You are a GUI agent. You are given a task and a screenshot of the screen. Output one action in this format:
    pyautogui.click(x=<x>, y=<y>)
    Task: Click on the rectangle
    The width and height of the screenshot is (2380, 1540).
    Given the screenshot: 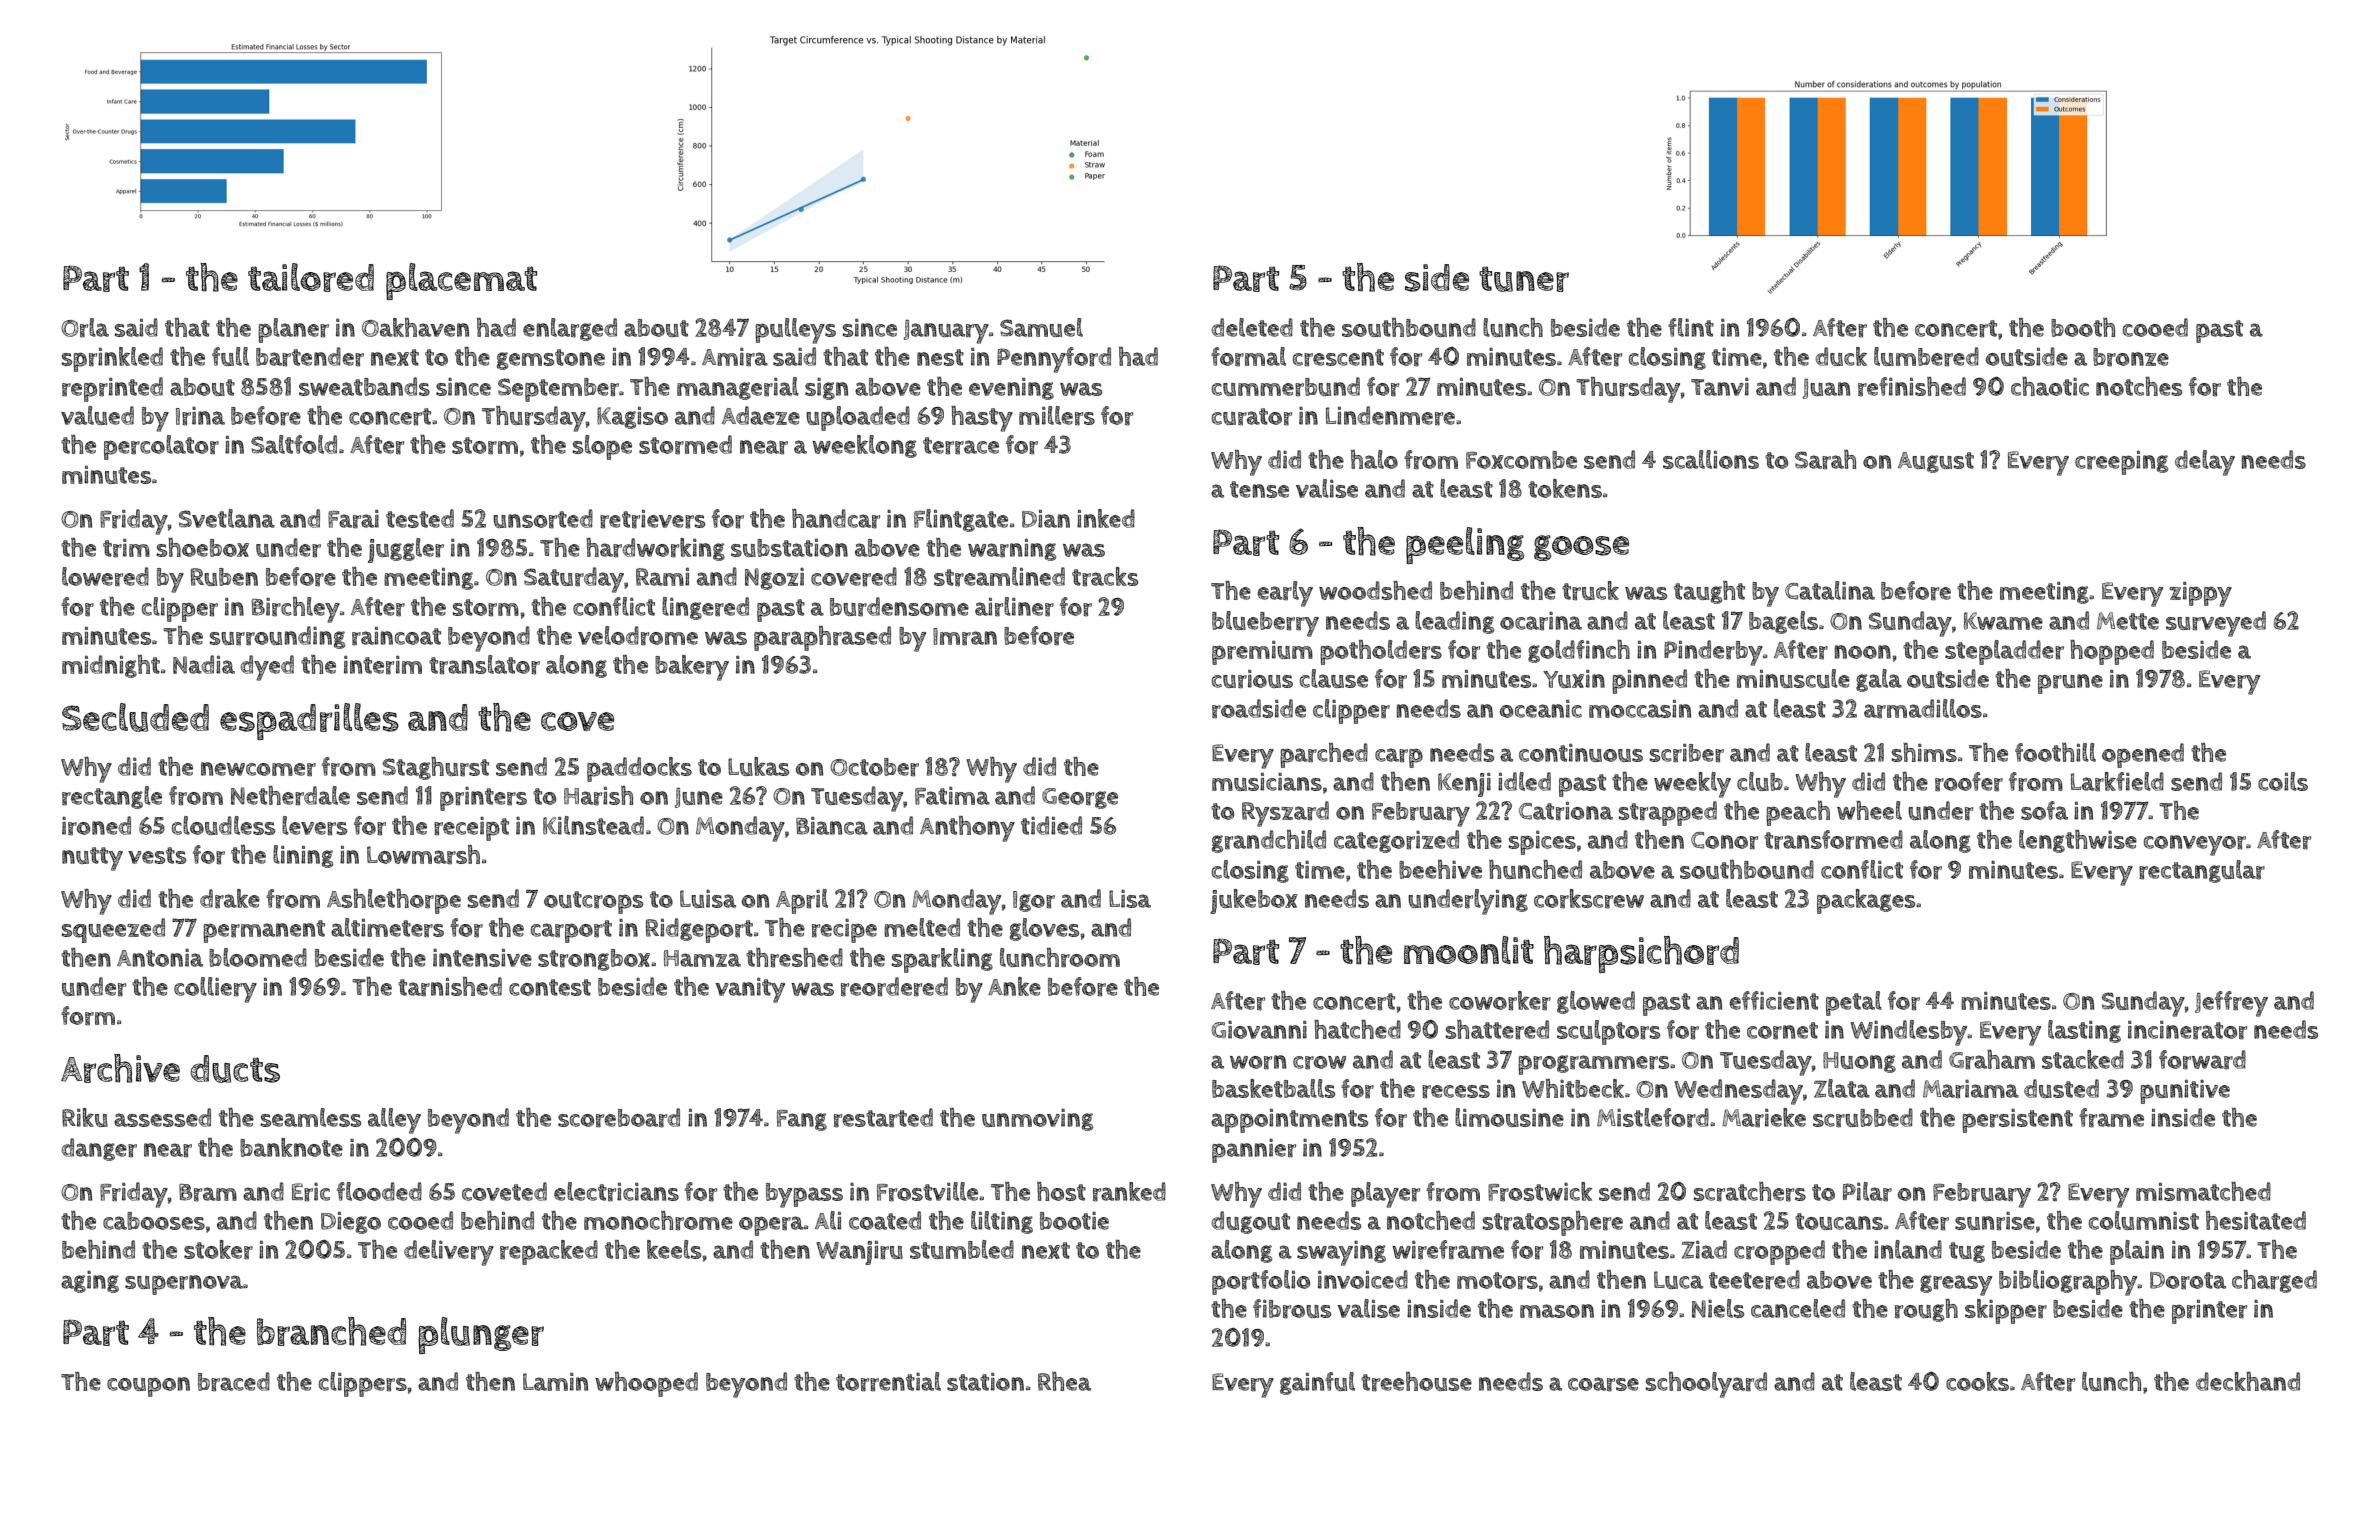 What is the action you would take?
    pyautogui.click(x=112, y=797)
